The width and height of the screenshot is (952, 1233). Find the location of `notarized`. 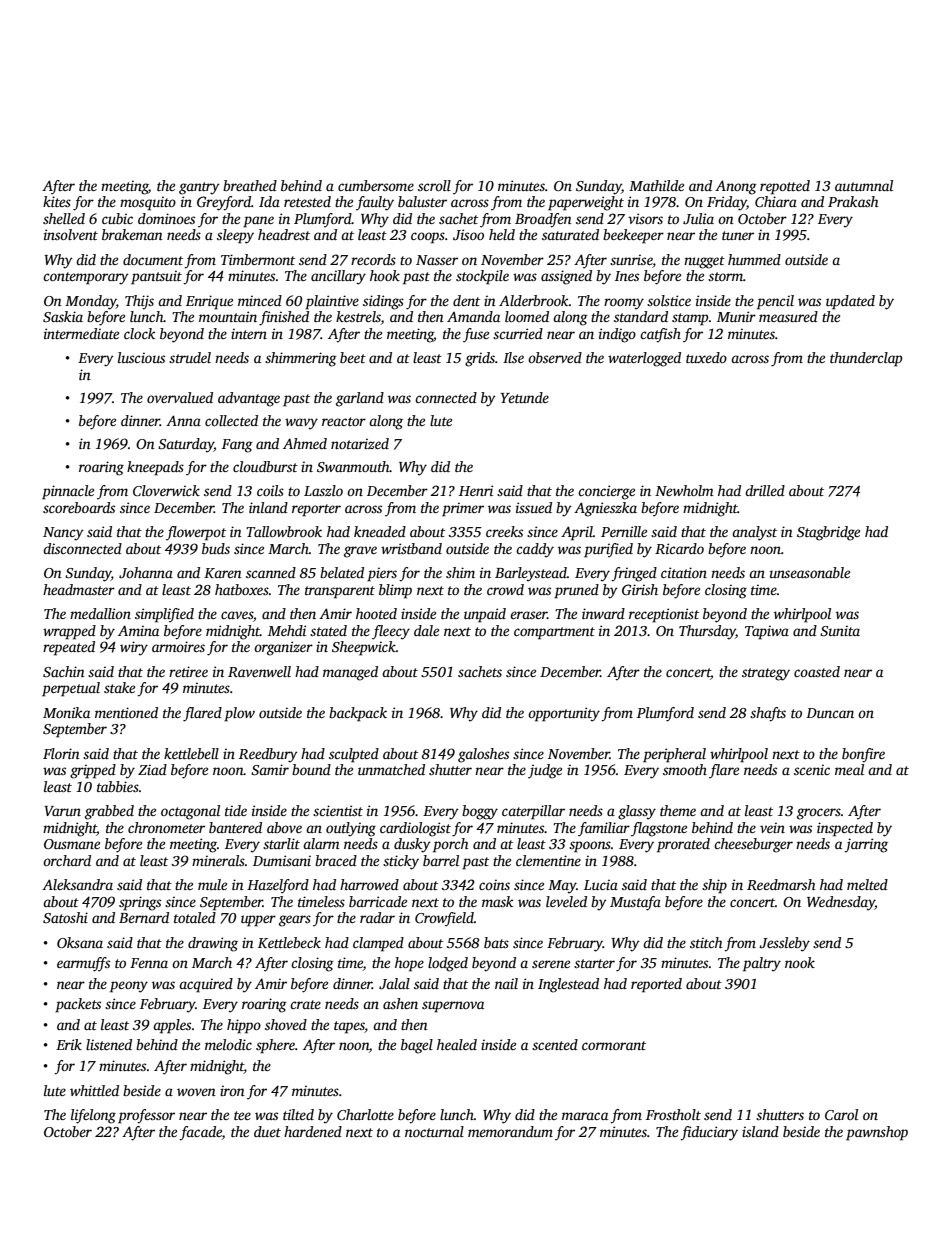

notarized is located at coordinates (360, 443).
